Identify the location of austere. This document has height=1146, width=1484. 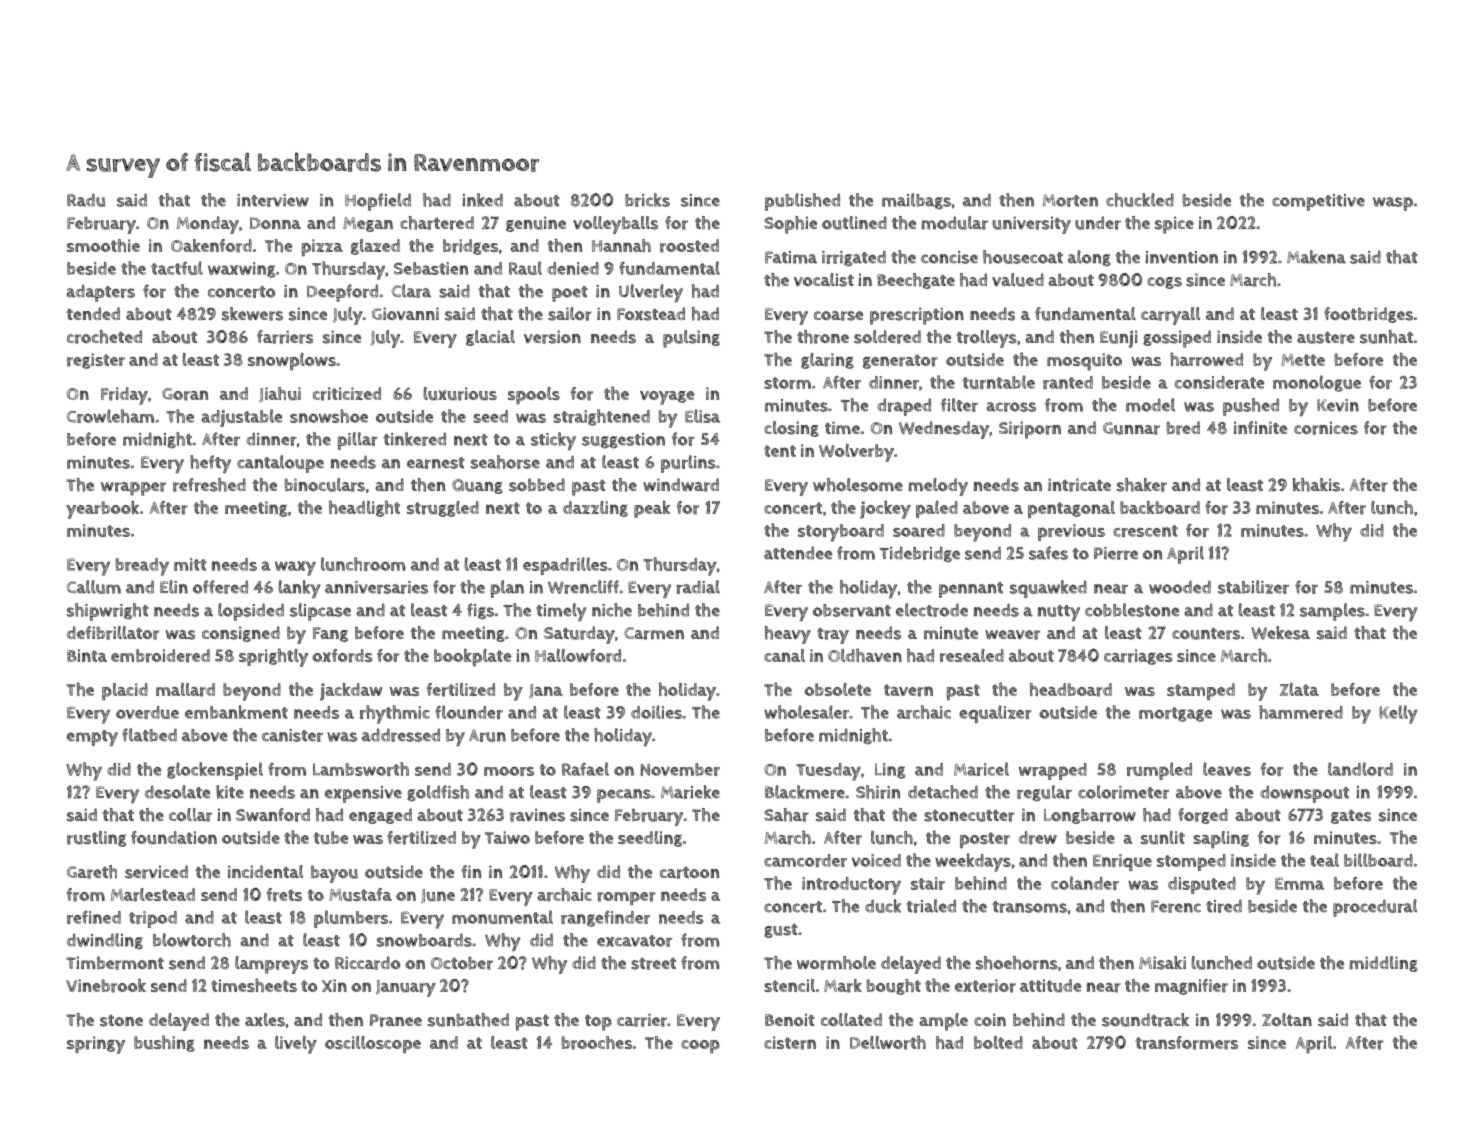
(1326, 338).
